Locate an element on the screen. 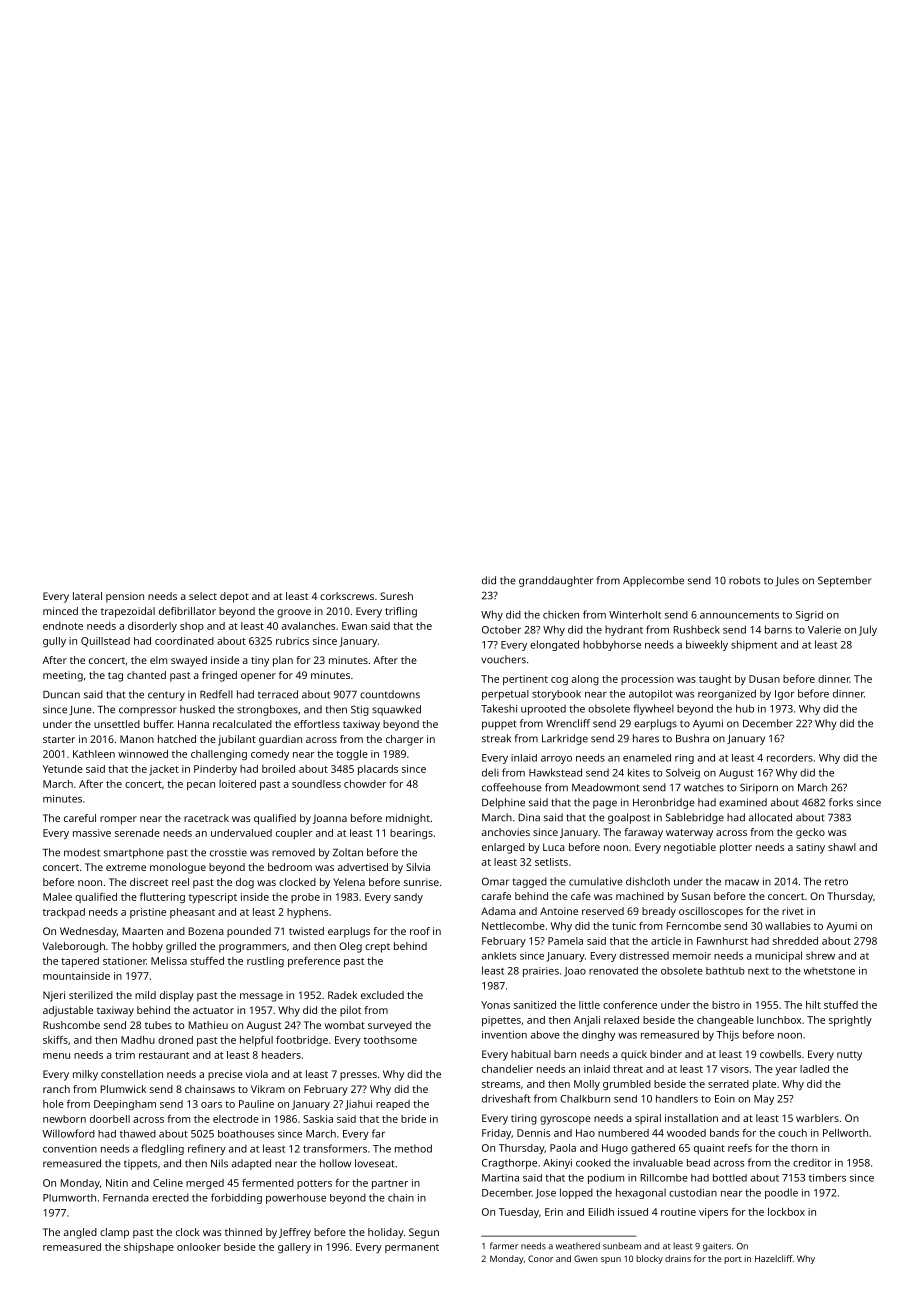 This screenshot has height=1308, width=924. coffeehouse is located at coordinates (512, 787).
